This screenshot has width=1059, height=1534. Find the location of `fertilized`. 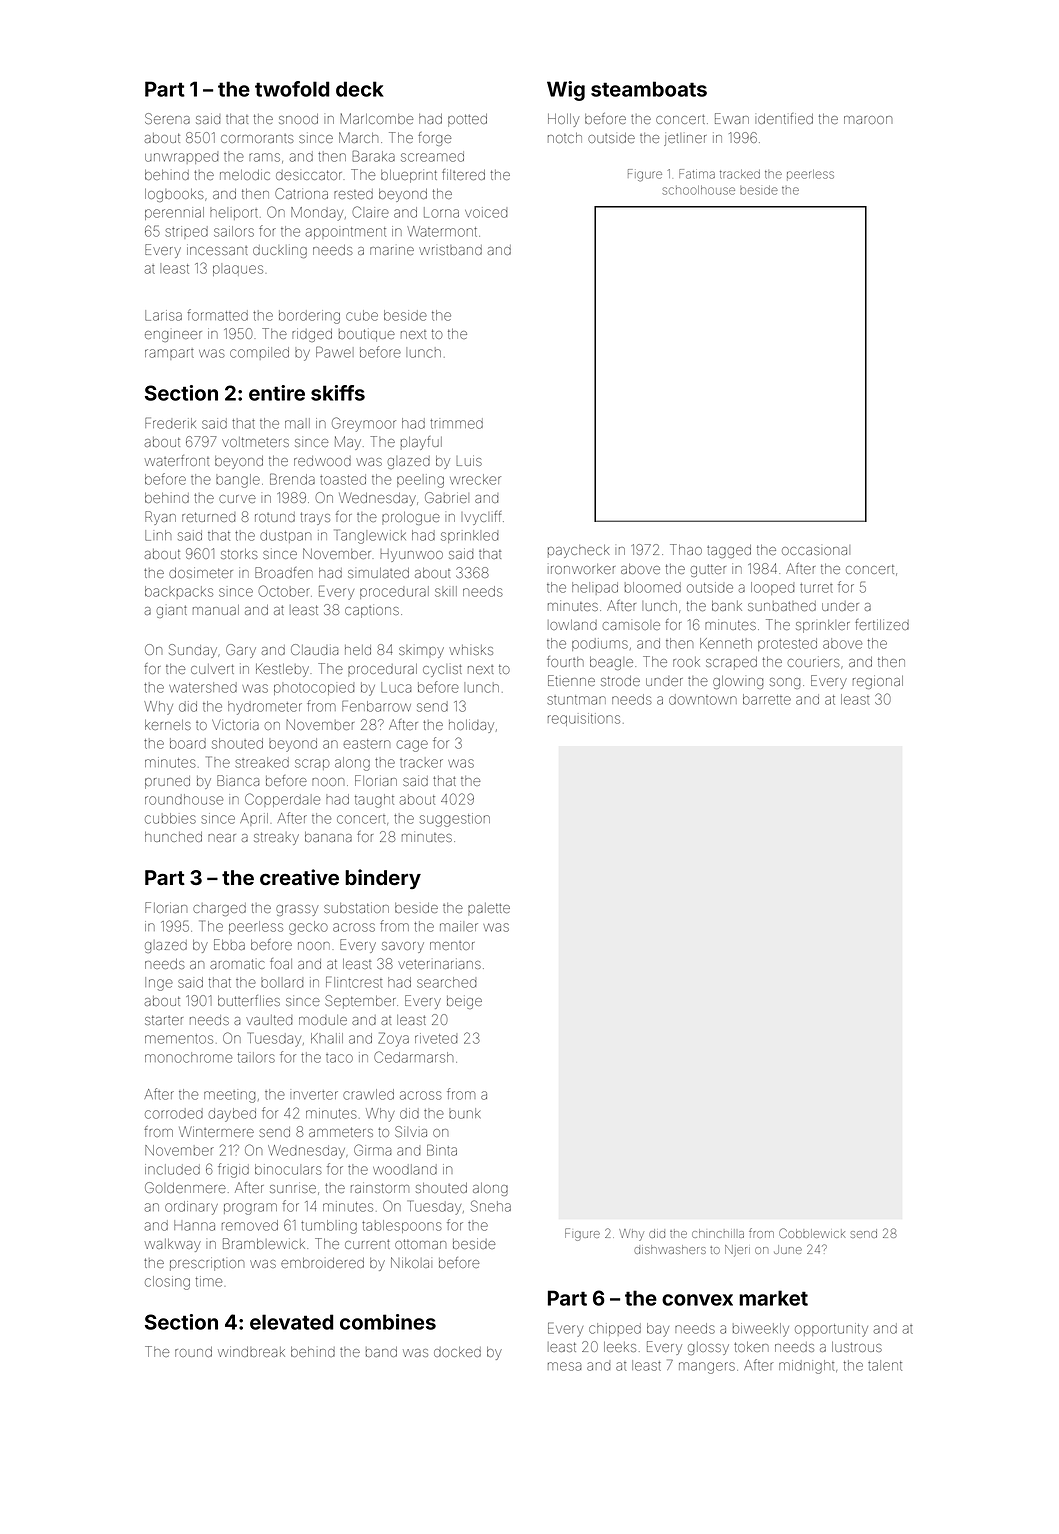

fertilized is located at coordinates (882, 624).
